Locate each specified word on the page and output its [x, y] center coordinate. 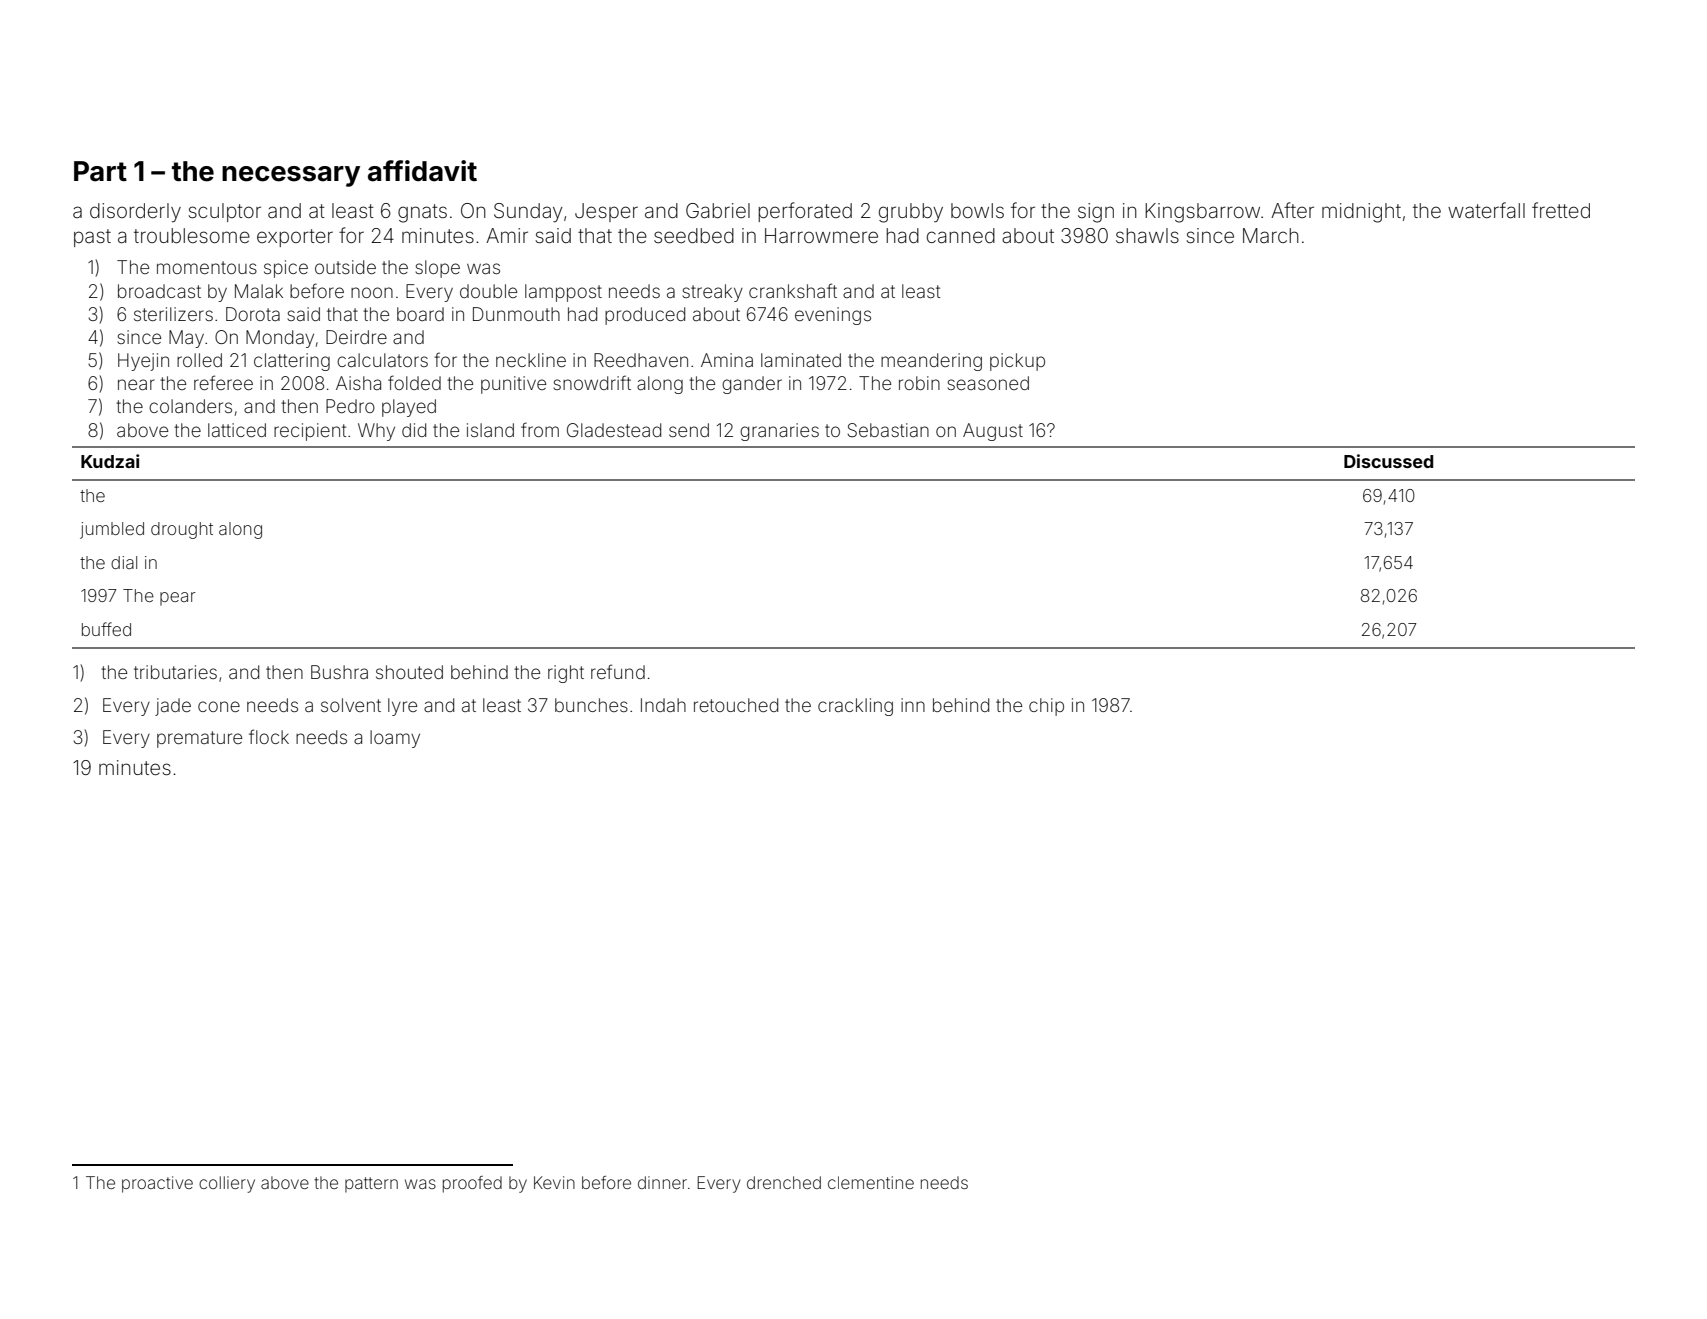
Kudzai [110, 461]
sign [1096, 213]
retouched [736, 705]
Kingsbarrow [1202, 213]
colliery [227, 1184]
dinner [662, 1182]
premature [199, 739]
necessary [291, 176]
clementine [871, 1182]
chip [1046, 707]
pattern [371, 1185]
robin [919, 383]
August [993, 432]
